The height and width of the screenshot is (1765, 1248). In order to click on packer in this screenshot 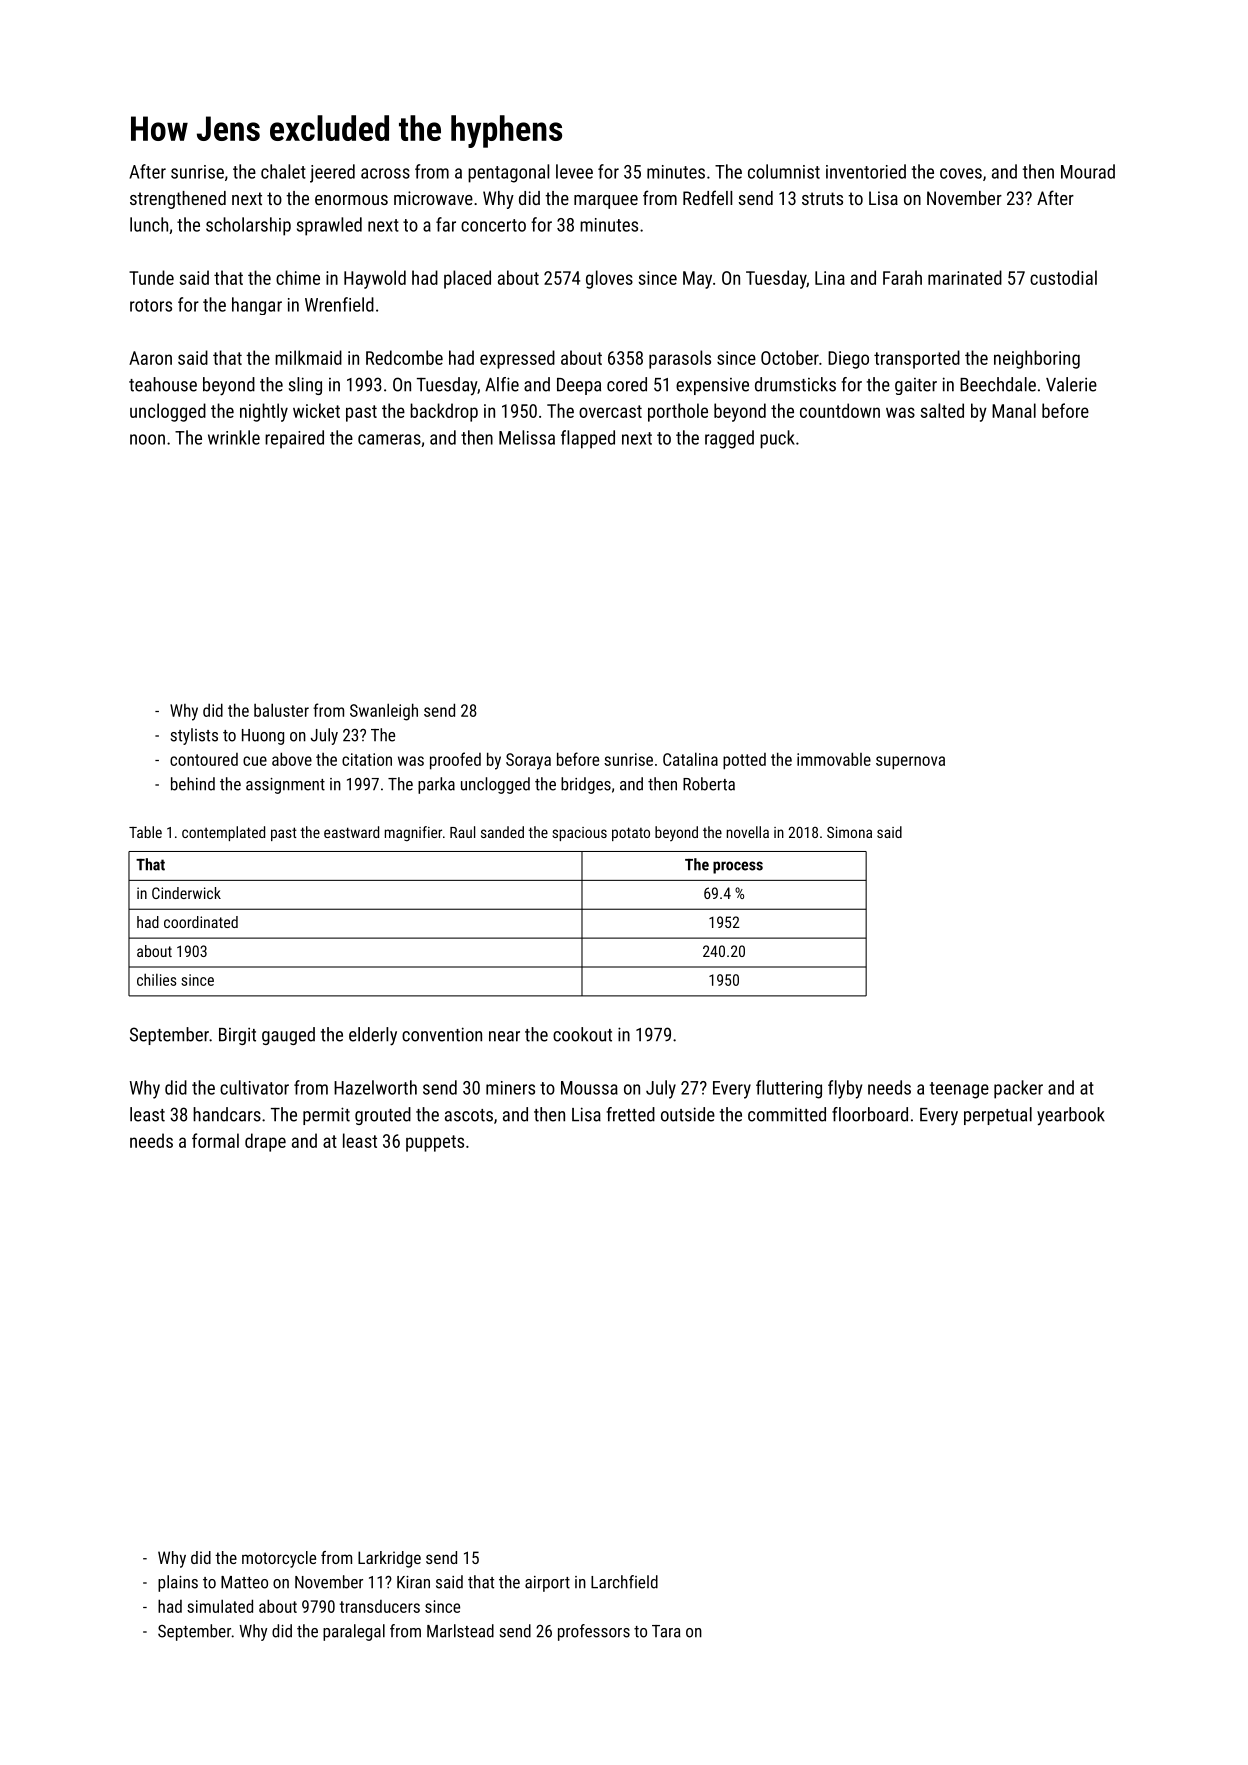, I will do `click(1018, 1089)`.
